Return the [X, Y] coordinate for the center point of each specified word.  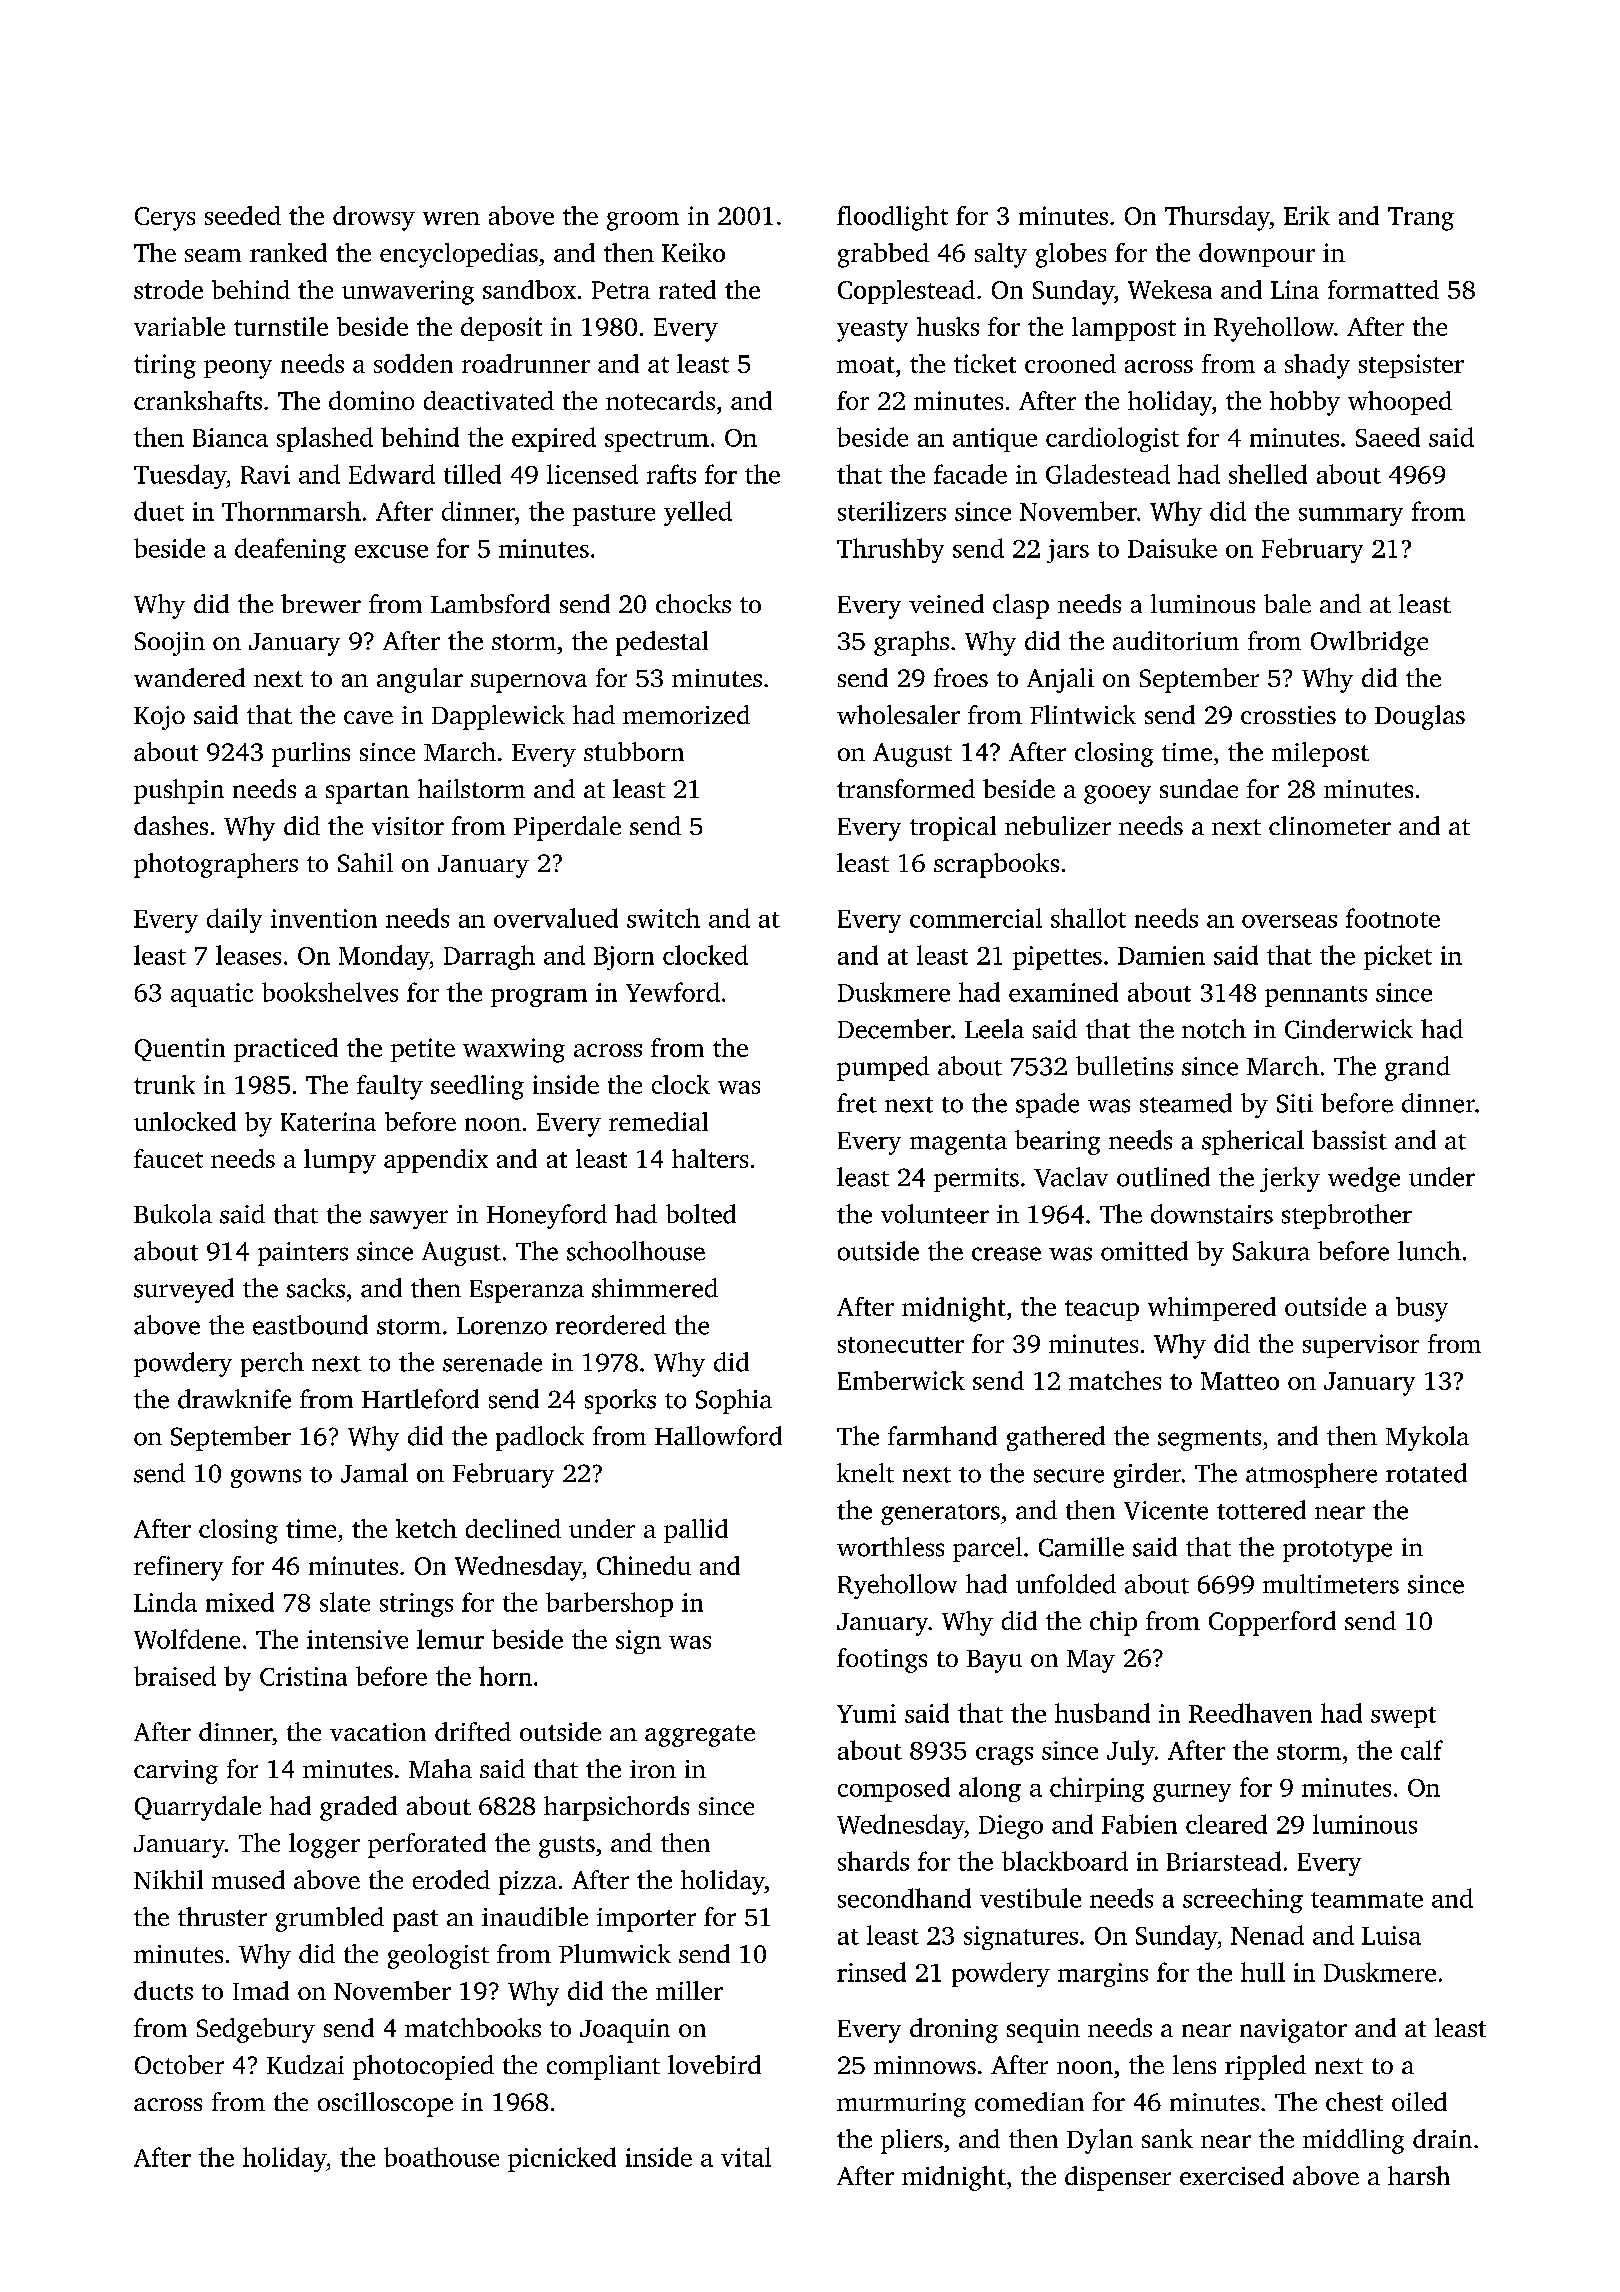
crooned [1070, 363]
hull [1263, 1972]
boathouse [441, 2157]
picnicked [562, 2159]
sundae [1199, 788]
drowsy [374, 218]
